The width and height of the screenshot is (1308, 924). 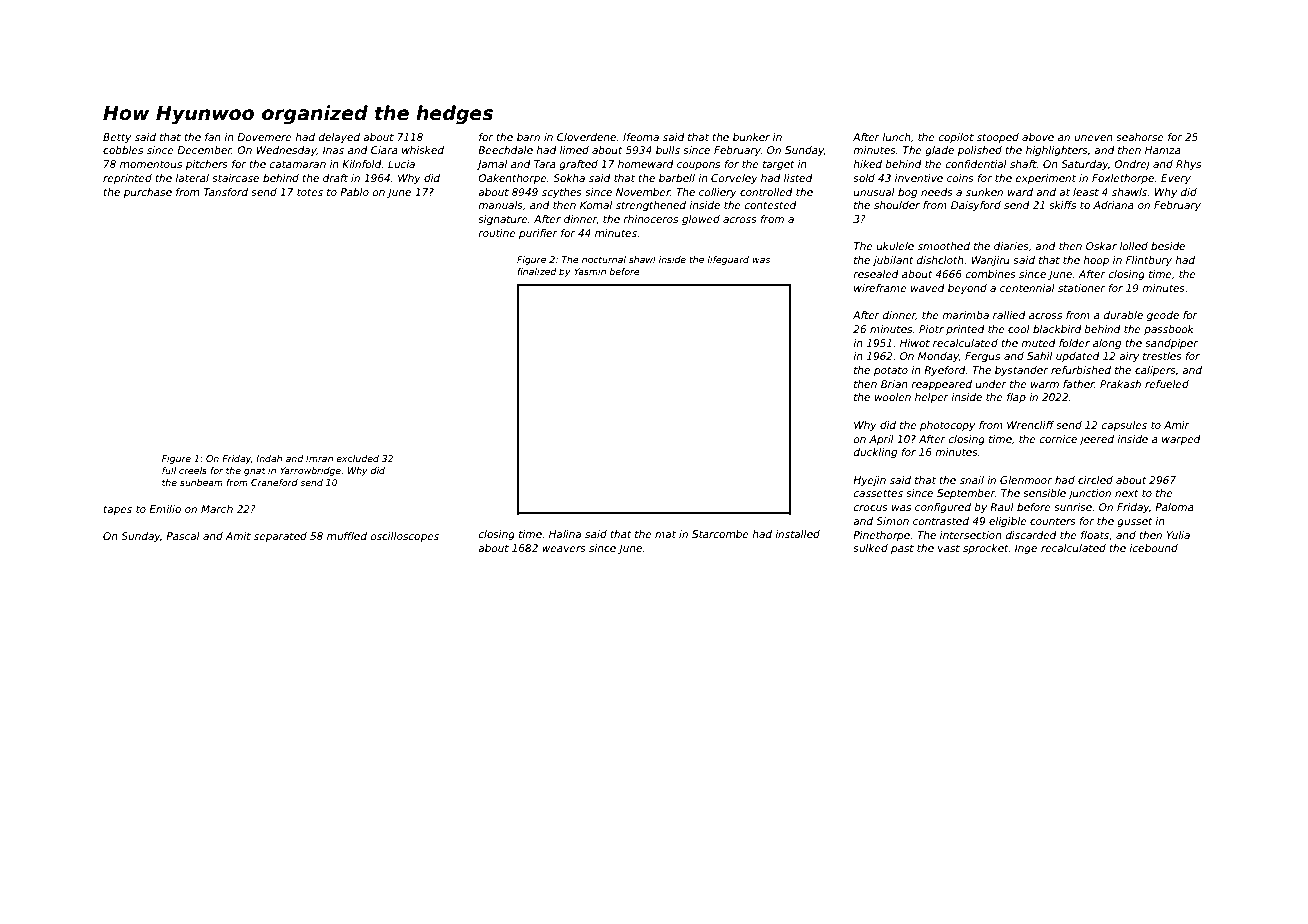 I want to click on father, so click(x=1079, y=384).
